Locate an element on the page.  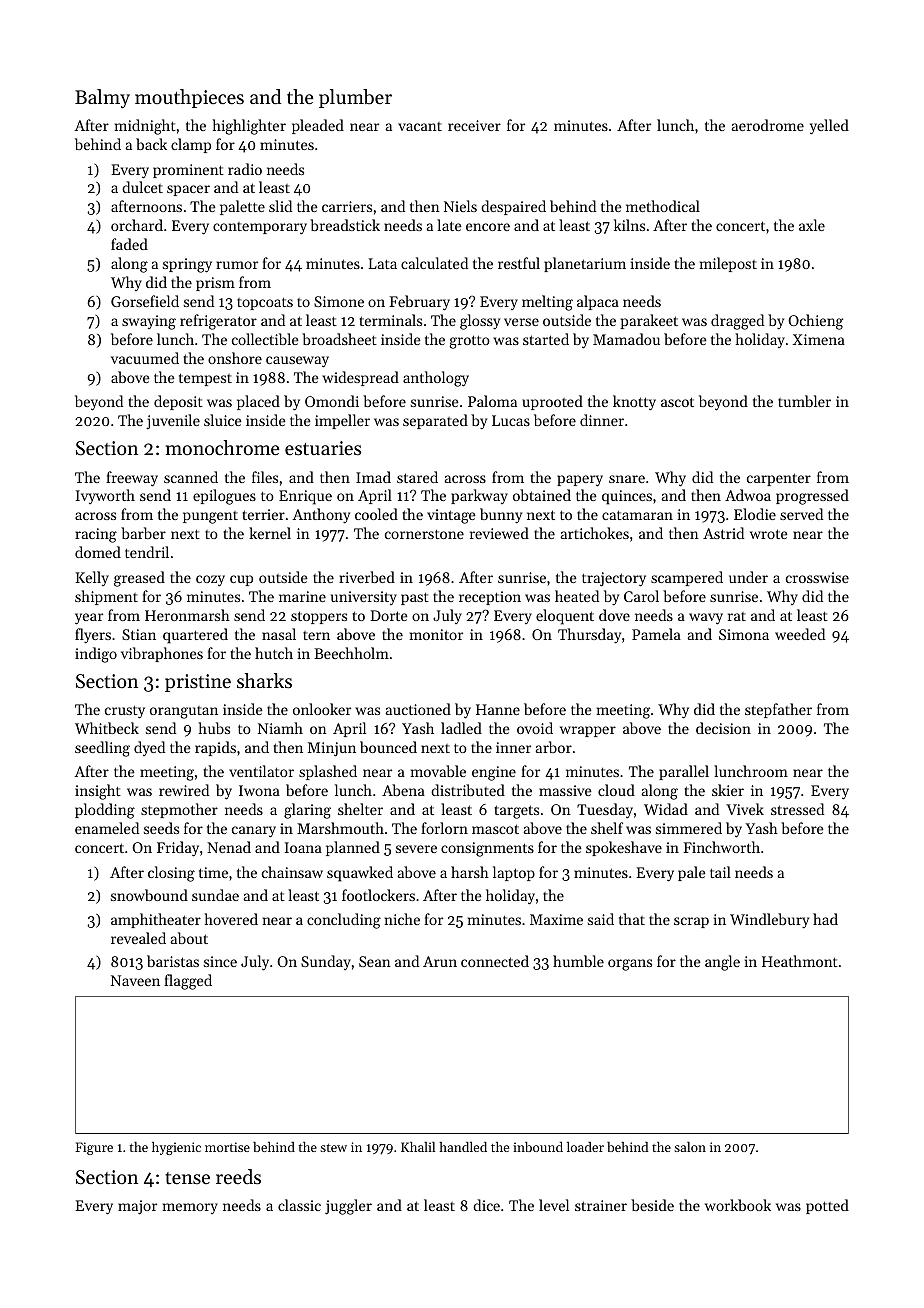
Sean is located at coordinates (375, 961).
